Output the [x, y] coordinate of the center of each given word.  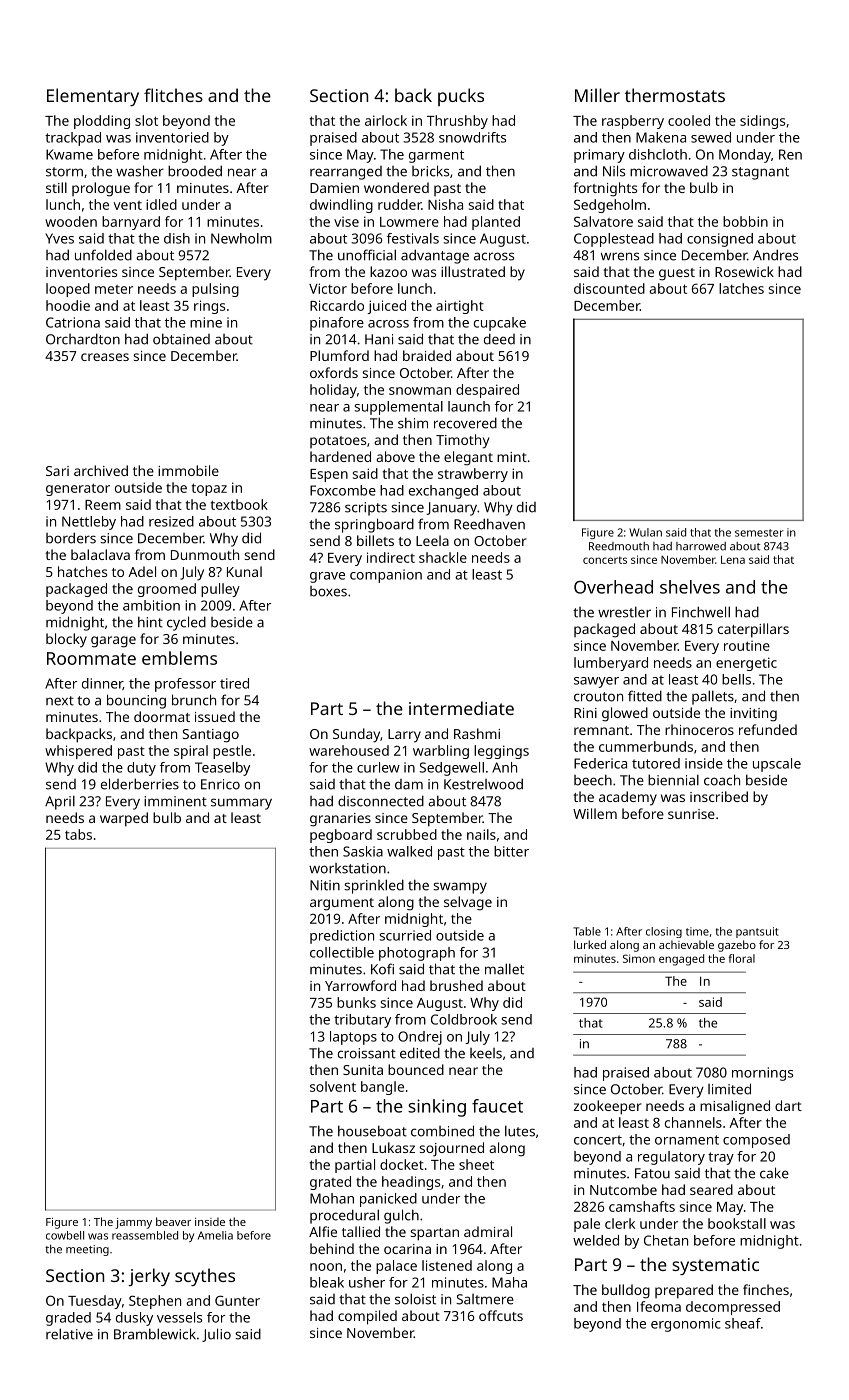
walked [409, 851]
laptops [353, 1038]
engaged [681, 960]
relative [69, 1334]
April [60, 802]
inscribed [719, 796]
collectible [342, 952]
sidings [762, 122]
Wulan [645, 532]
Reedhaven [489, 524]
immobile [188, 470]
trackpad [73, 139]
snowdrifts [472, 137]
